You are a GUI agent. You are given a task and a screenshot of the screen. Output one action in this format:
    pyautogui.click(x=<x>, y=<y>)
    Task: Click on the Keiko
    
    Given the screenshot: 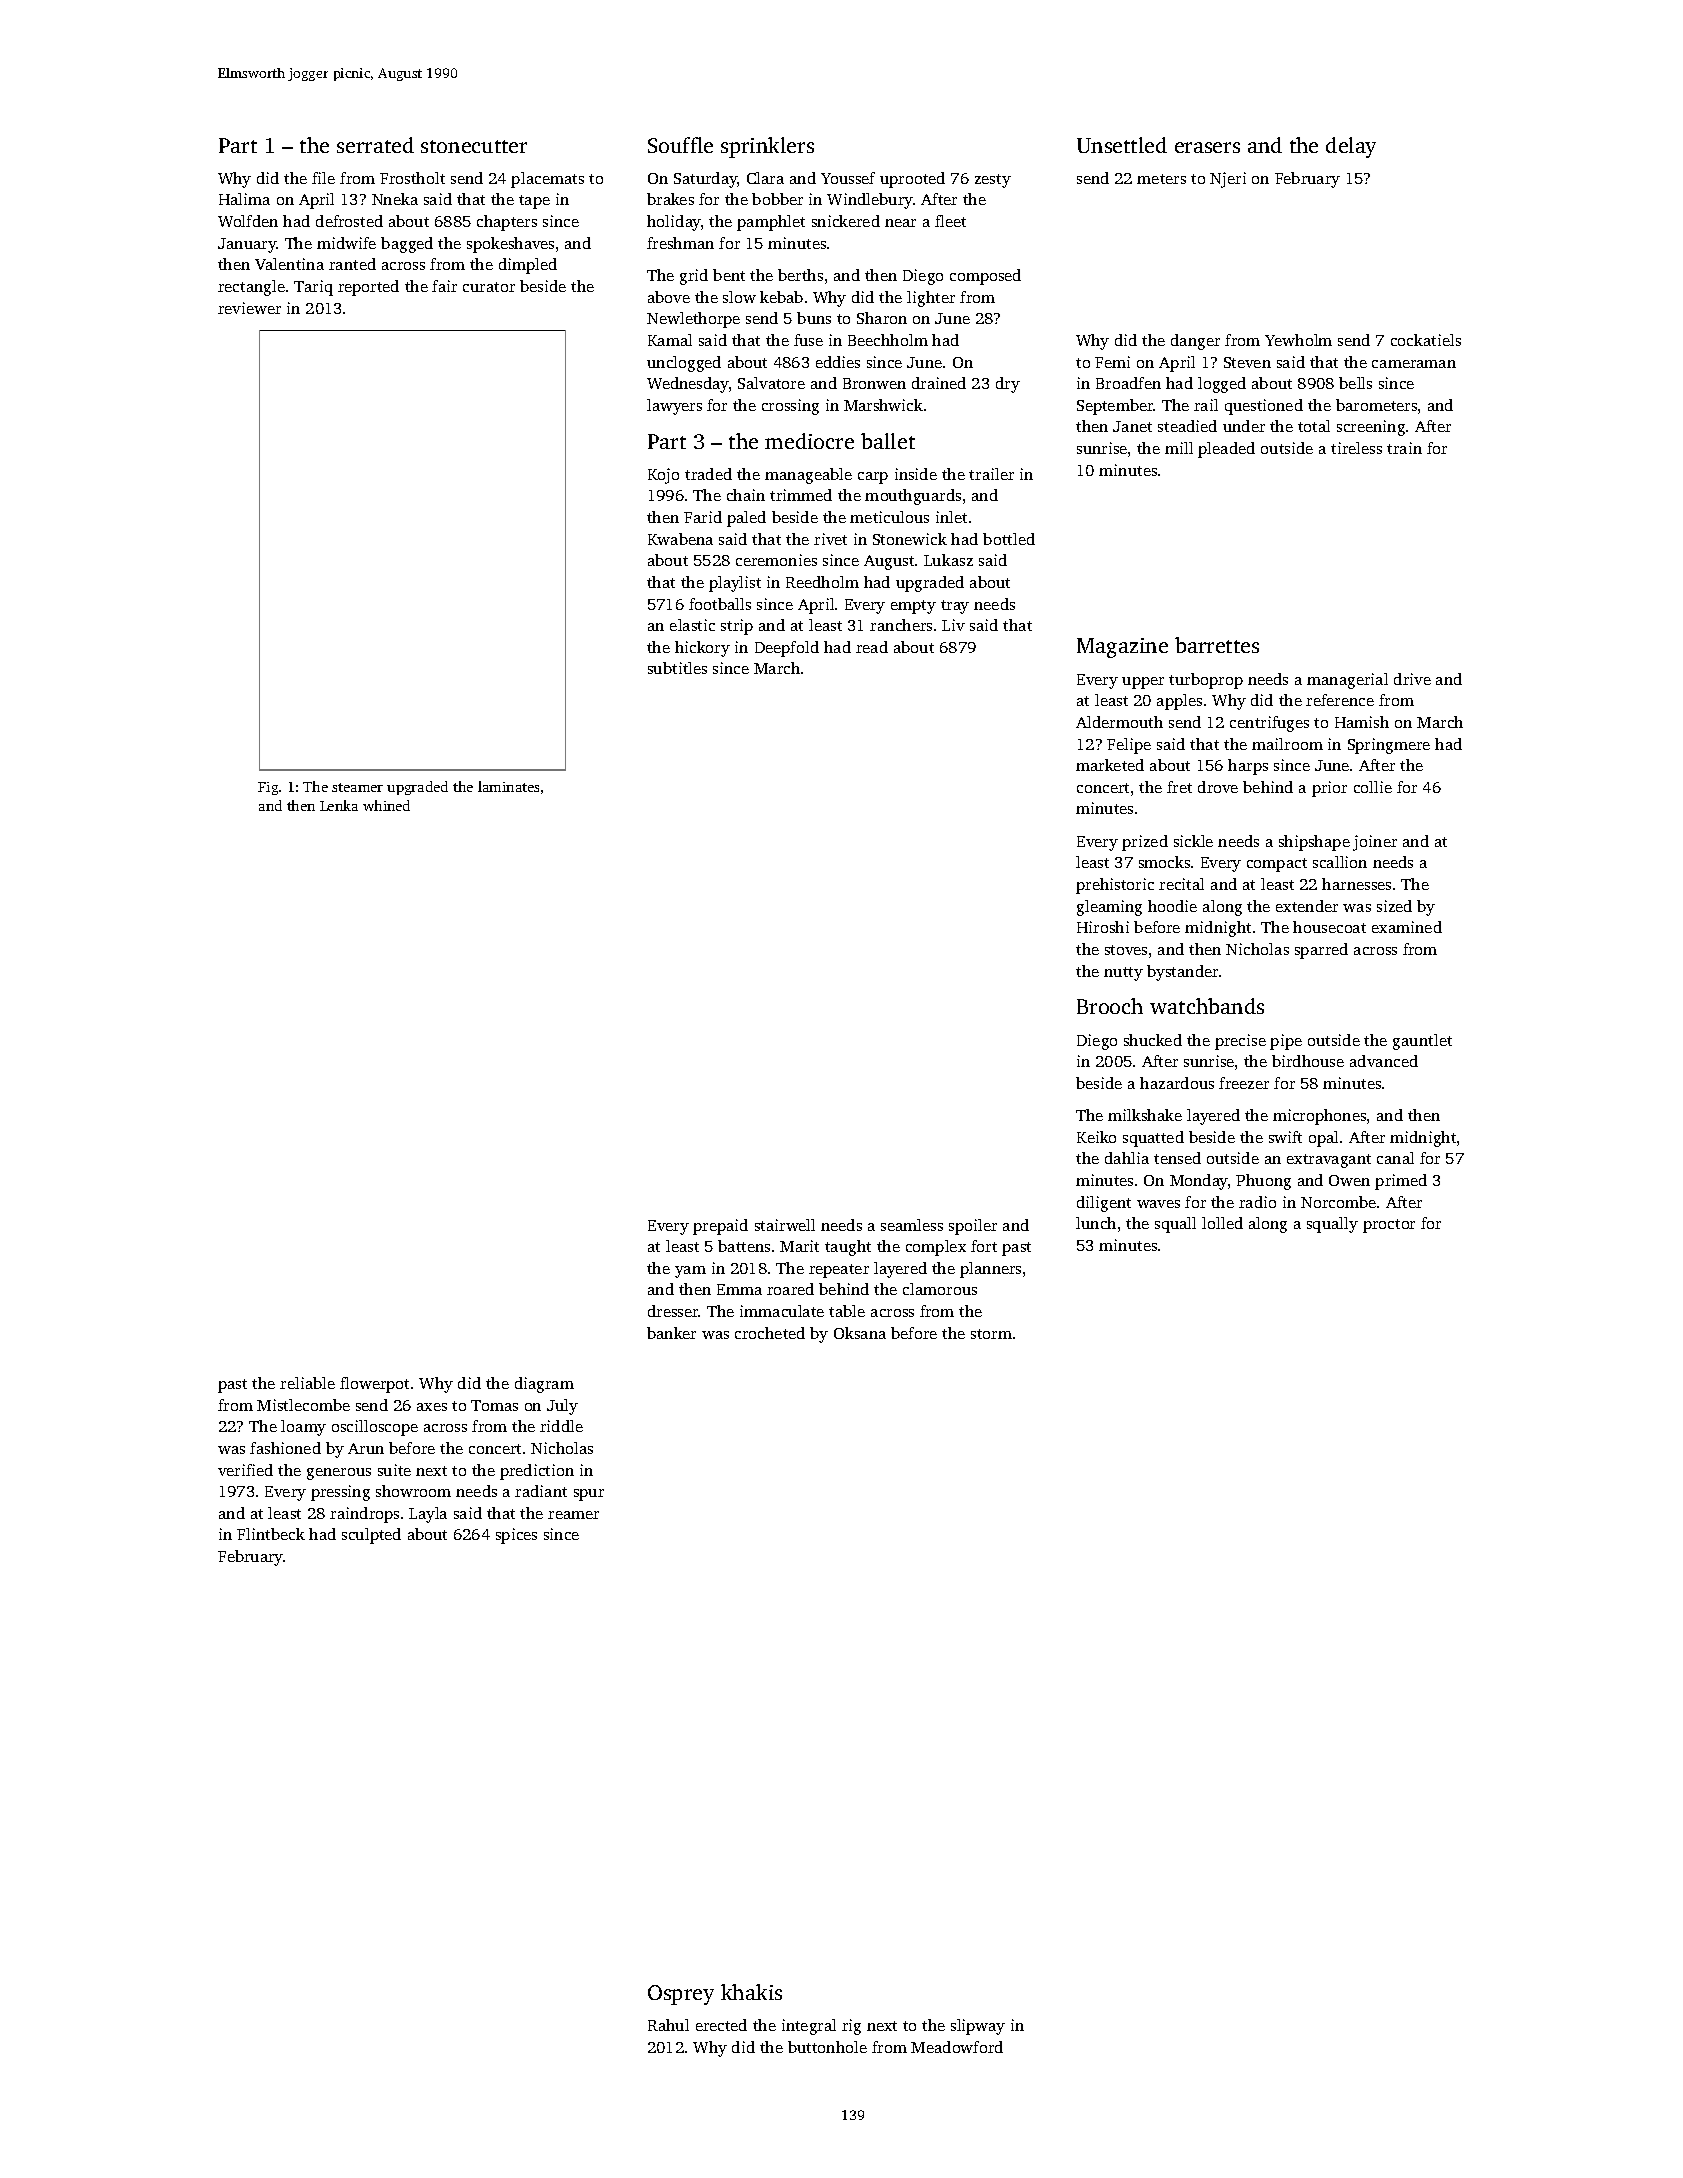 What is the action you would take?
    pyautogui.click(x=1096, y=1137)
